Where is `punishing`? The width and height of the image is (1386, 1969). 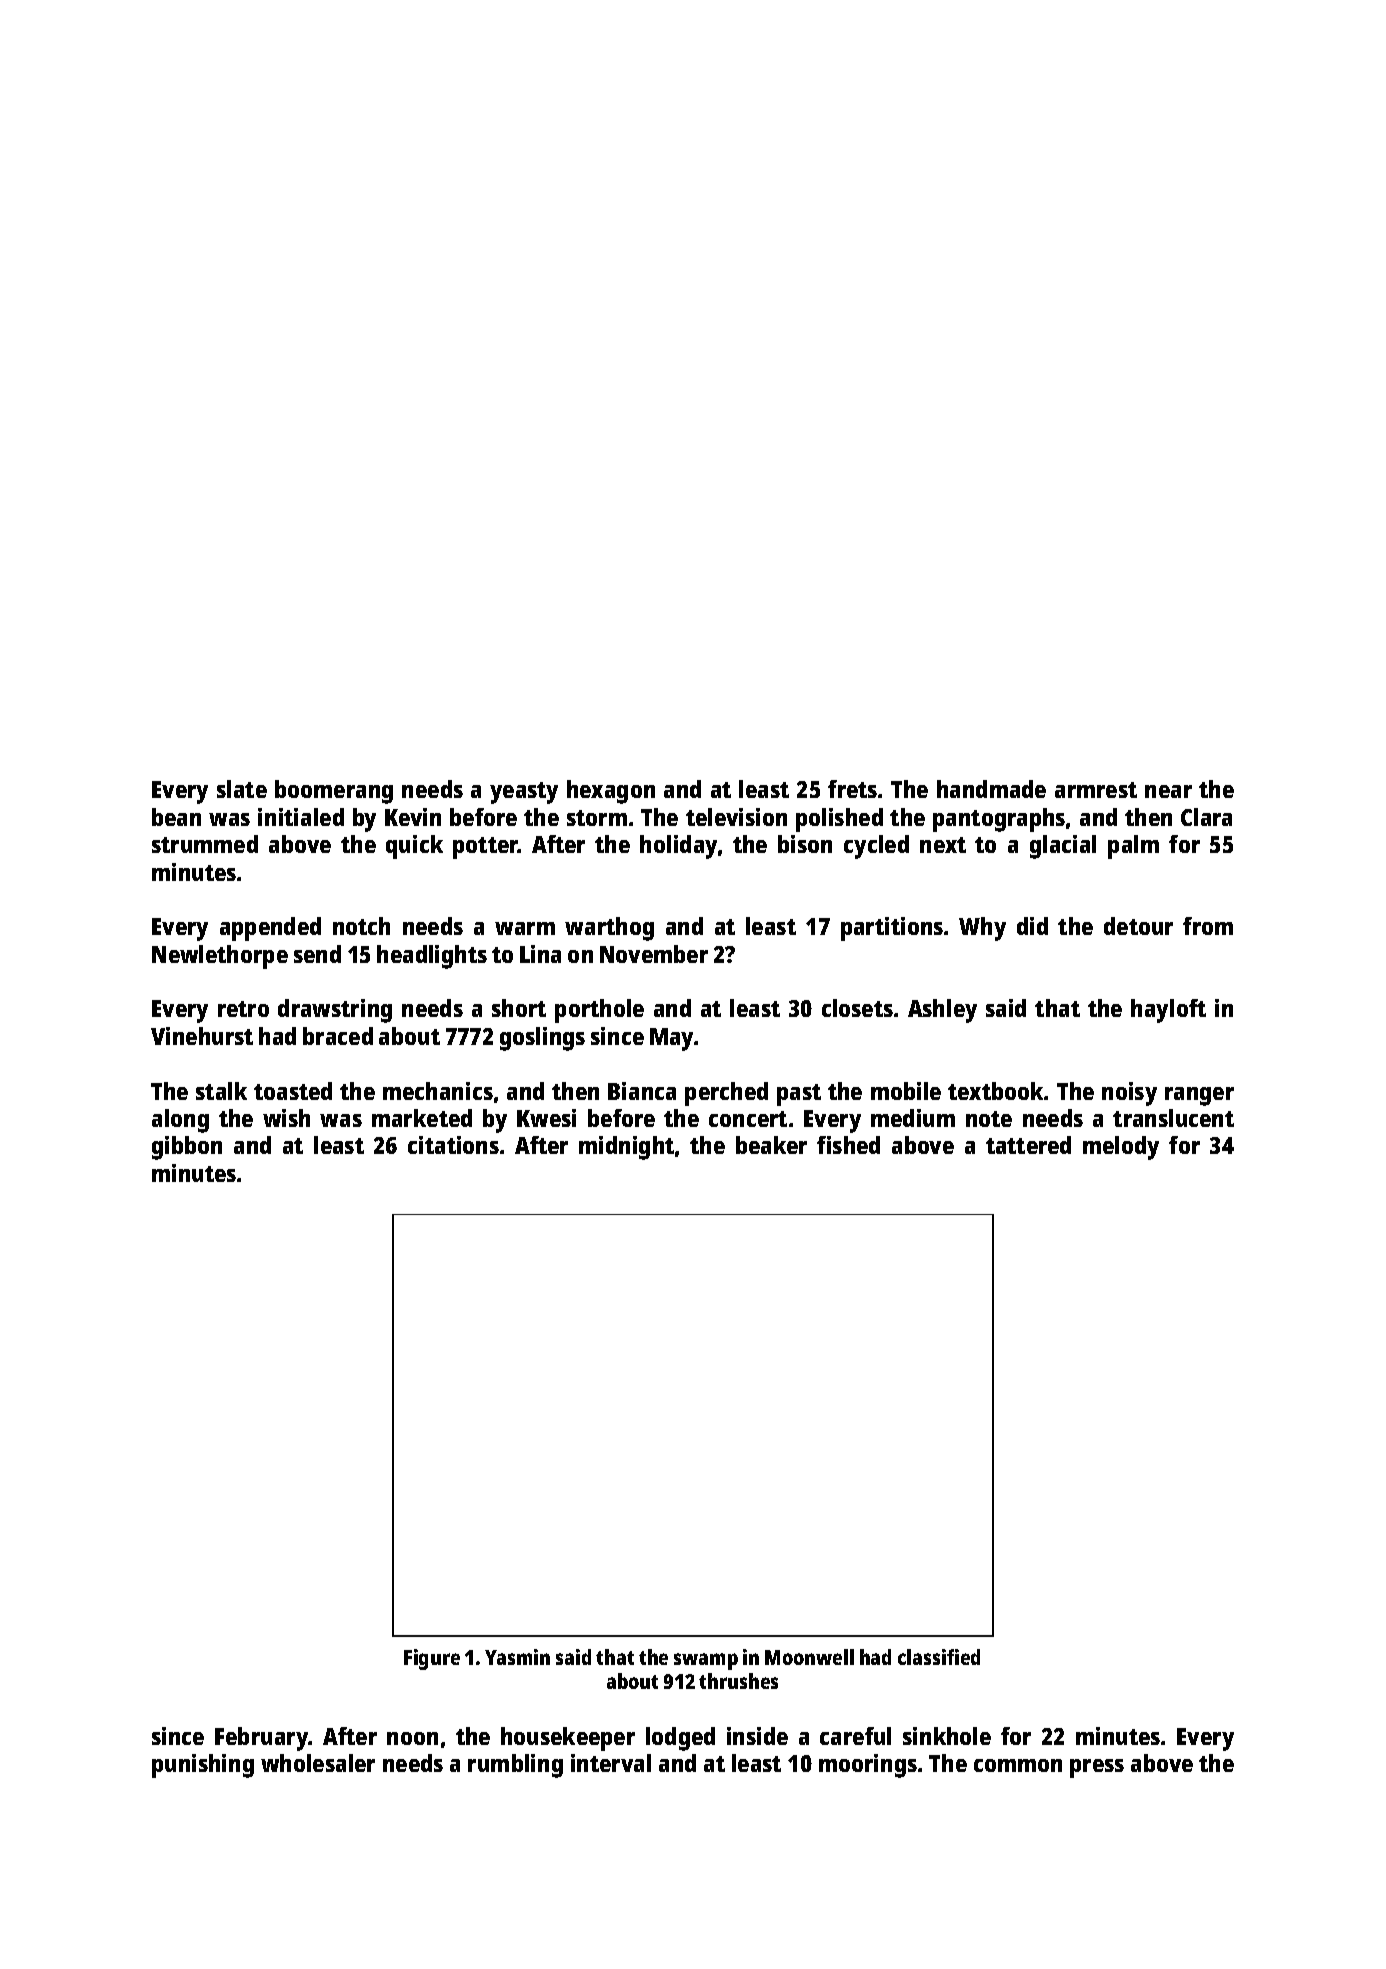
punishing is located at coordinates (203, 1766).
